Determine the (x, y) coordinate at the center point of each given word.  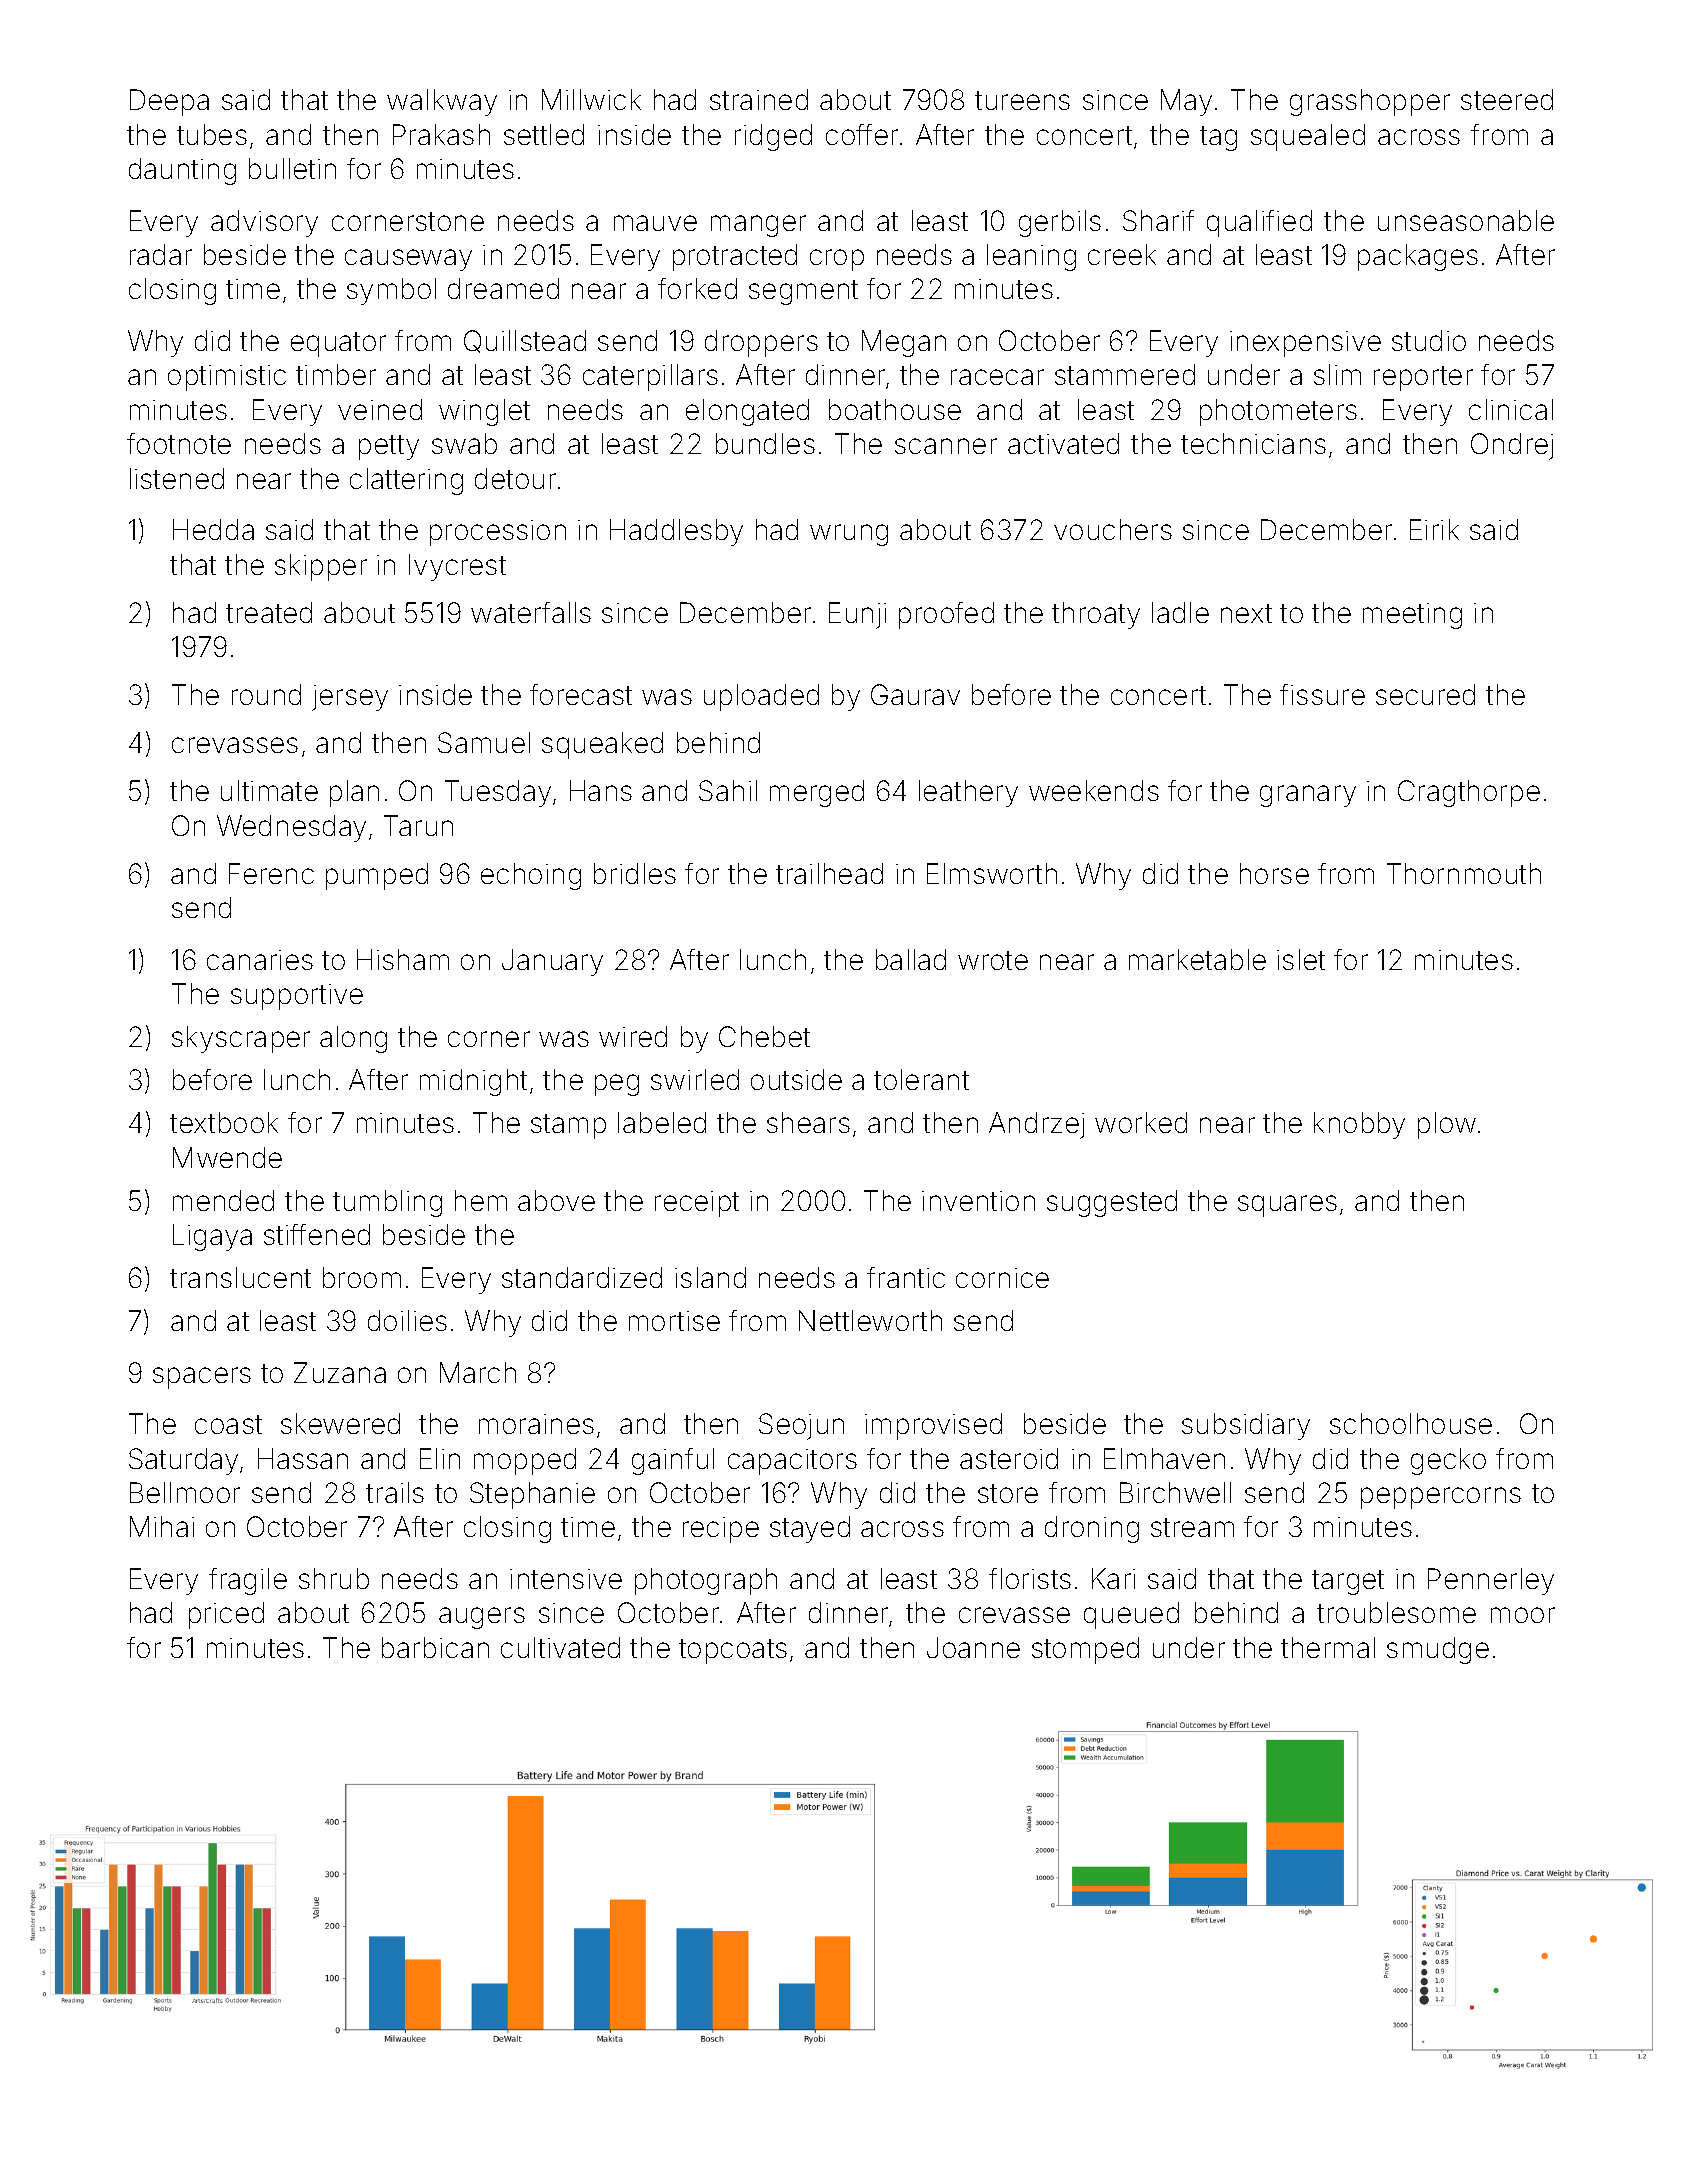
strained (759, 99)
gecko (1448, 1461)
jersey (350, 698)
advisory (264, 223)
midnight (473, 1082)
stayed (810, 1529)
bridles (635, 873)
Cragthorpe (1469, 793)
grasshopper (1370, 102)
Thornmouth (1464, 873)
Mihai (162, 1526)
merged (817, 793)
